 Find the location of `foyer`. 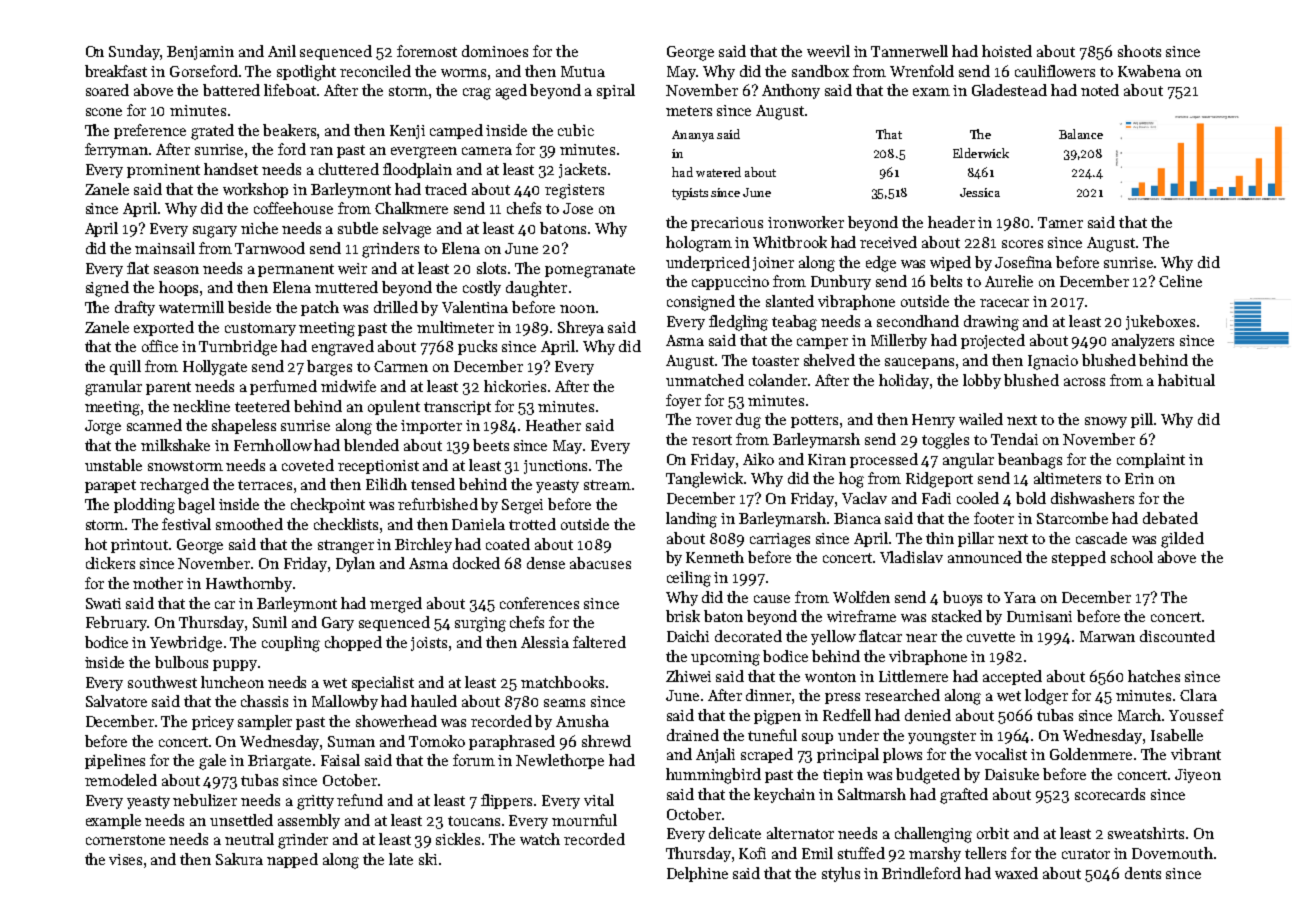

foyer is located at coordinates (683, 401).
